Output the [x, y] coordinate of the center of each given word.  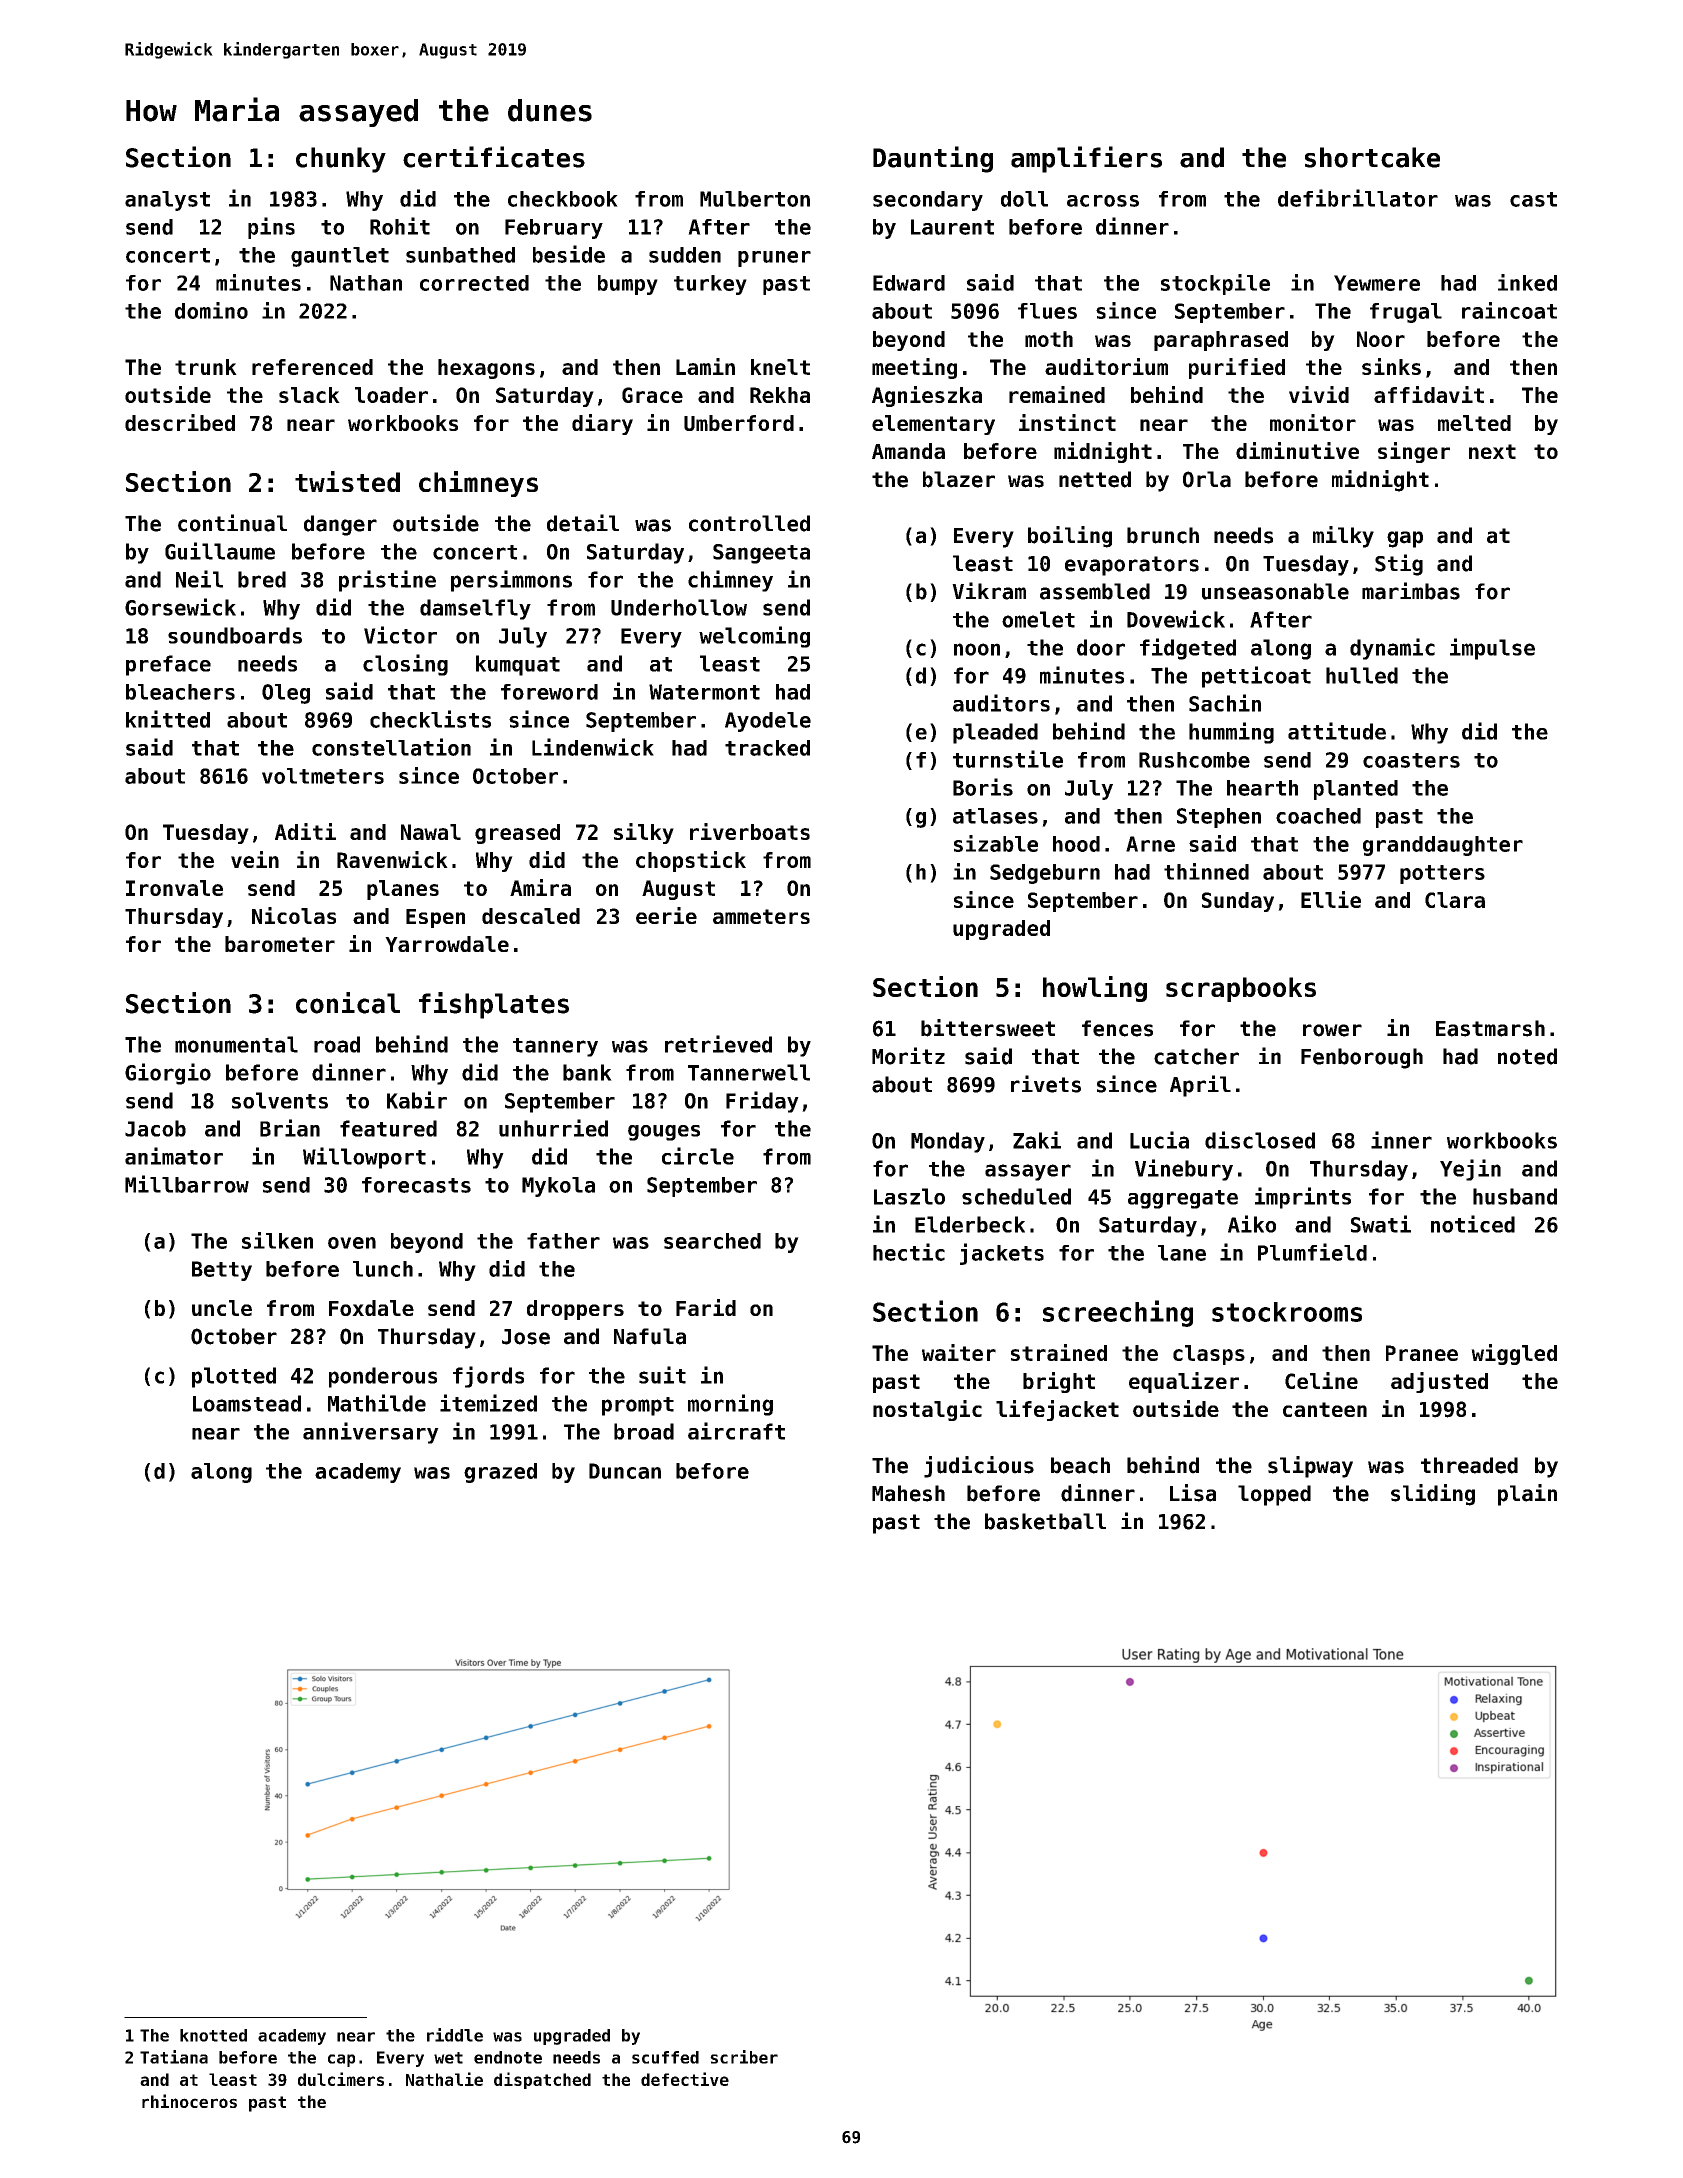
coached [1318, 816]
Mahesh [908, 1493]
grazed [500, 1473]
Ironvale [174, 888]
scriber [744, 2057]
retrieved [718, 1044]
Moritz [908, 1056]
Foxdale [371, 1308]
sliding [1433, 1495]
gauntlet [340, 257]
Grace [652, 395]
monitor [1313, 422]
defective [685, 2079]
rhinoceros [189, 2101]
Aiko [1252, 1224]
